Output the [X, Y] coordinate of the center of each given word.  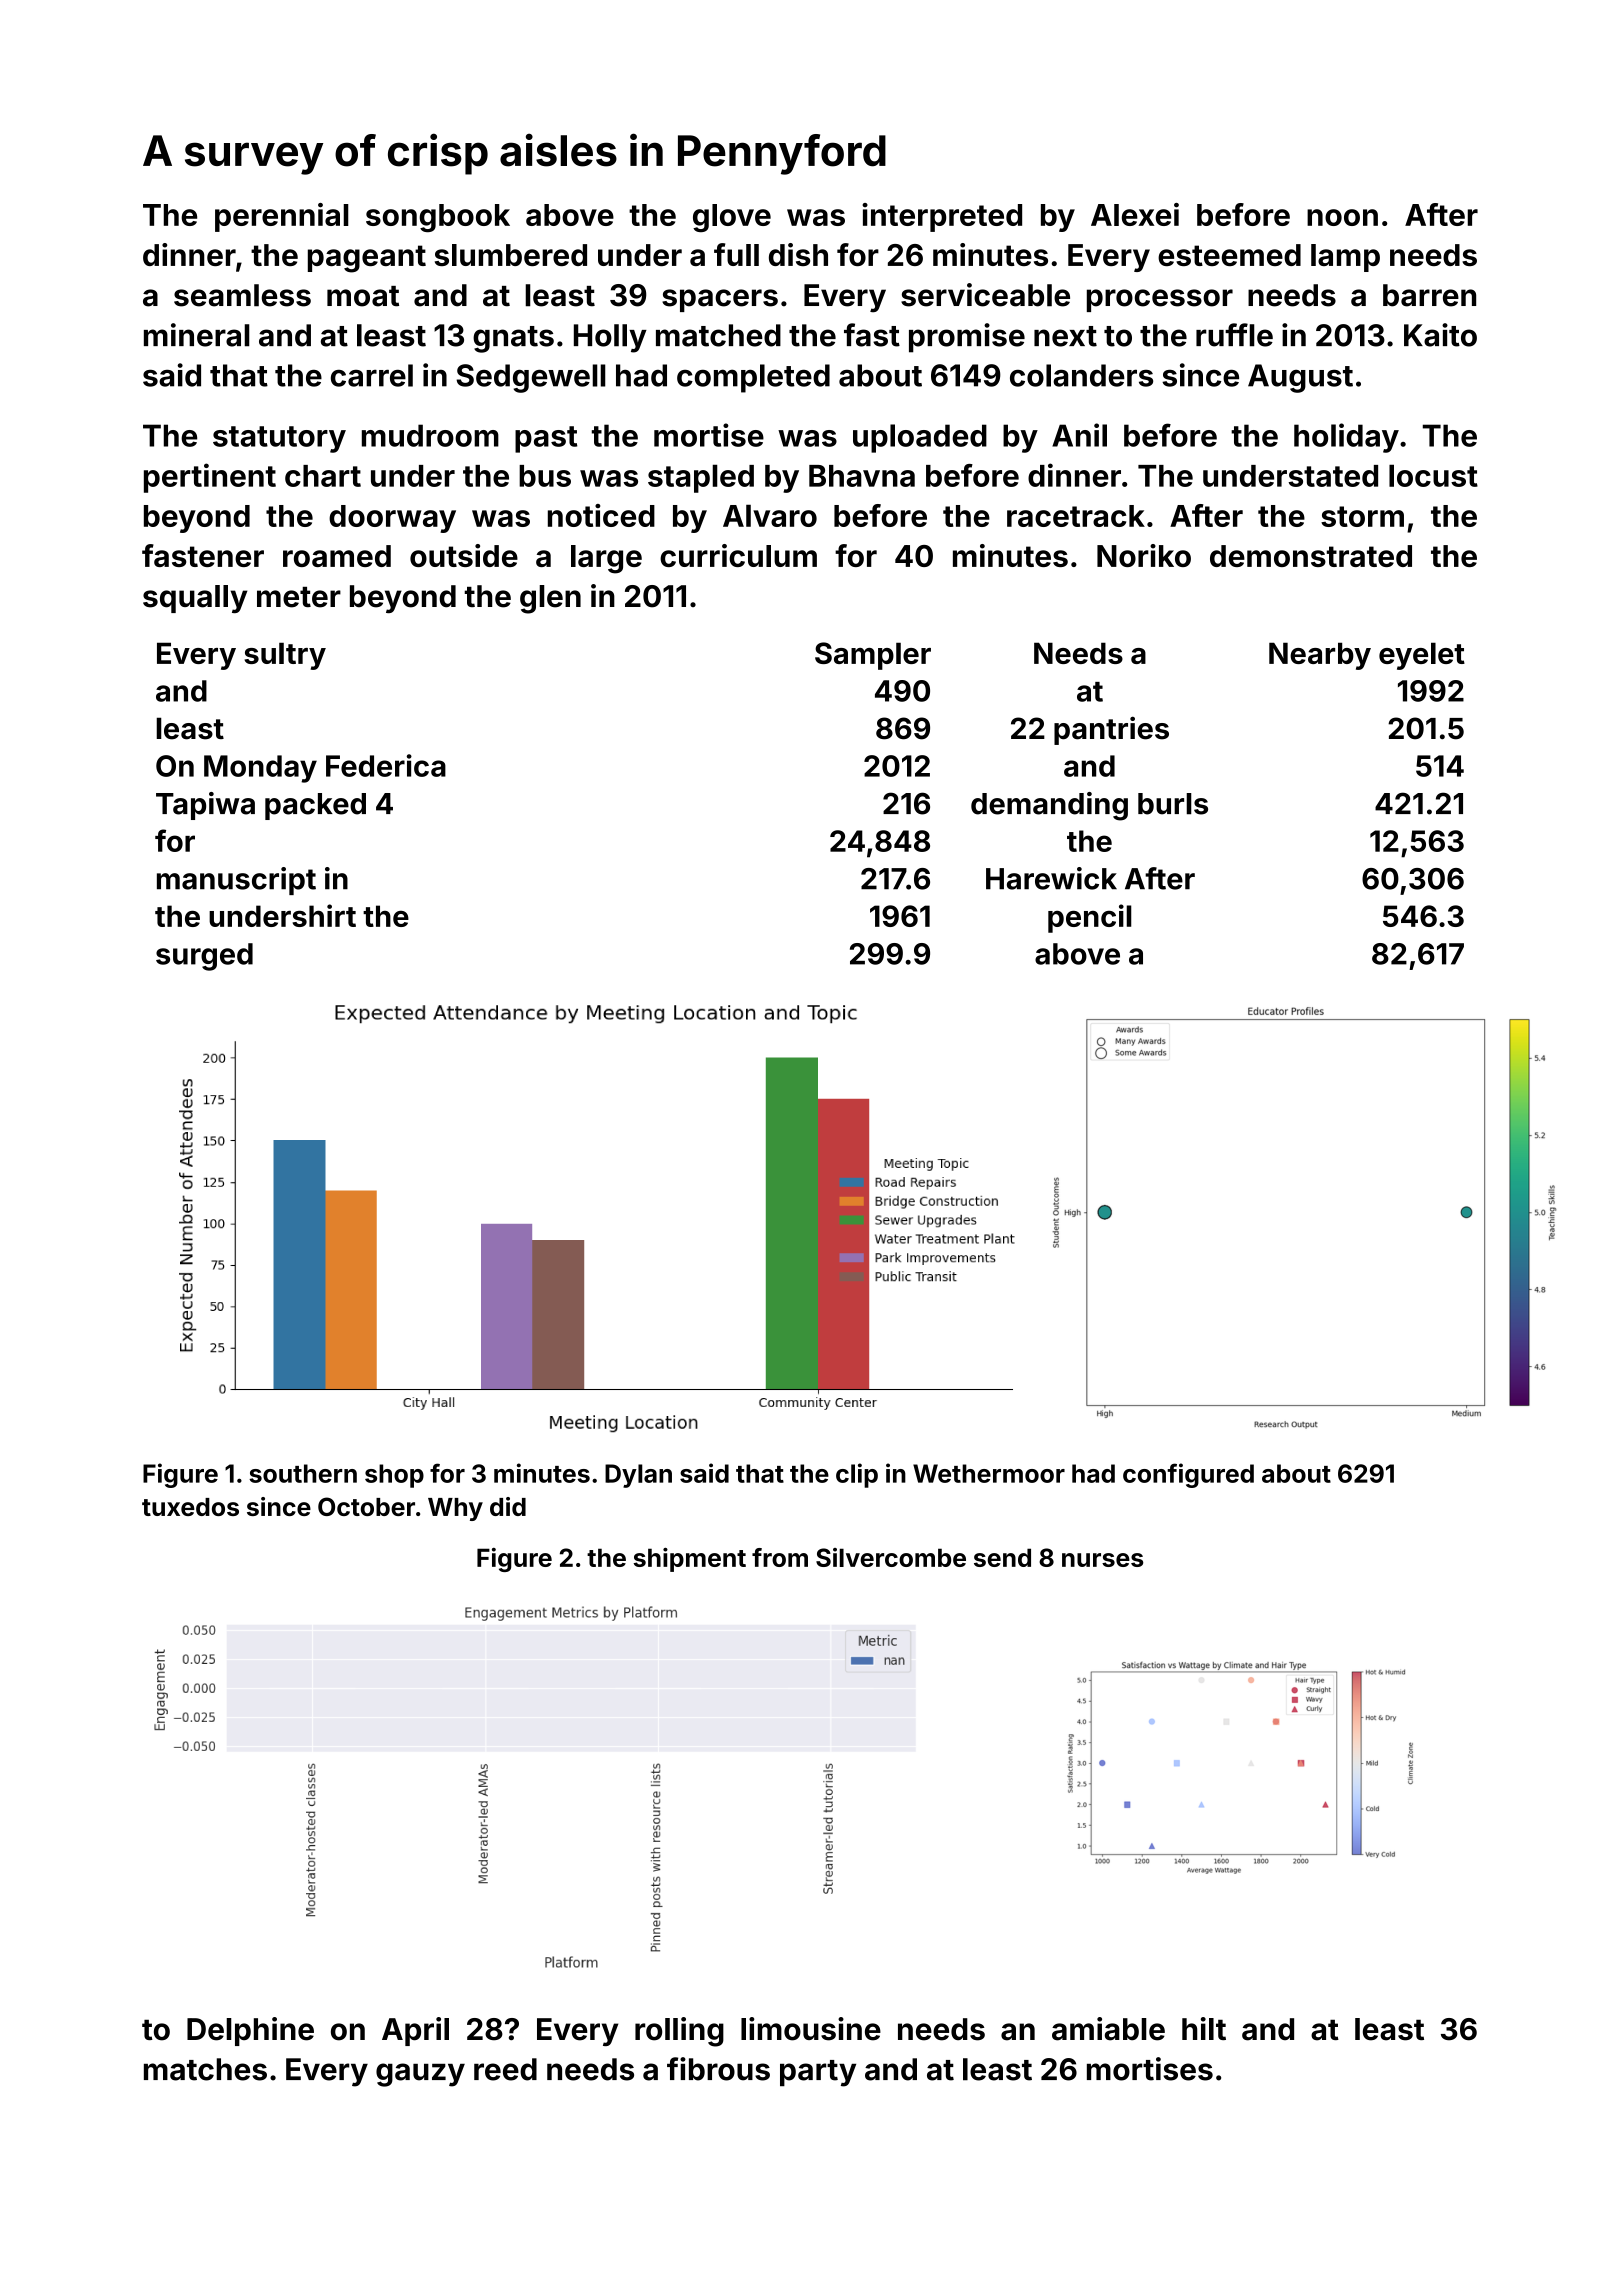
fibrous [718, 2069]
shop [394, 1476]
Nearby [1320, 656]
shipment [689, 1560]
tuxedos [190, 1507]
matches [205, 2069]
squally [195, 599]
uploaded [920, 438]
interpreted [942, 217]
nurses [1102, 1560]
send [1002, 1557]
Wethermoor [989, 1473]
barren [1429, 295]
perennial [282, 217]
